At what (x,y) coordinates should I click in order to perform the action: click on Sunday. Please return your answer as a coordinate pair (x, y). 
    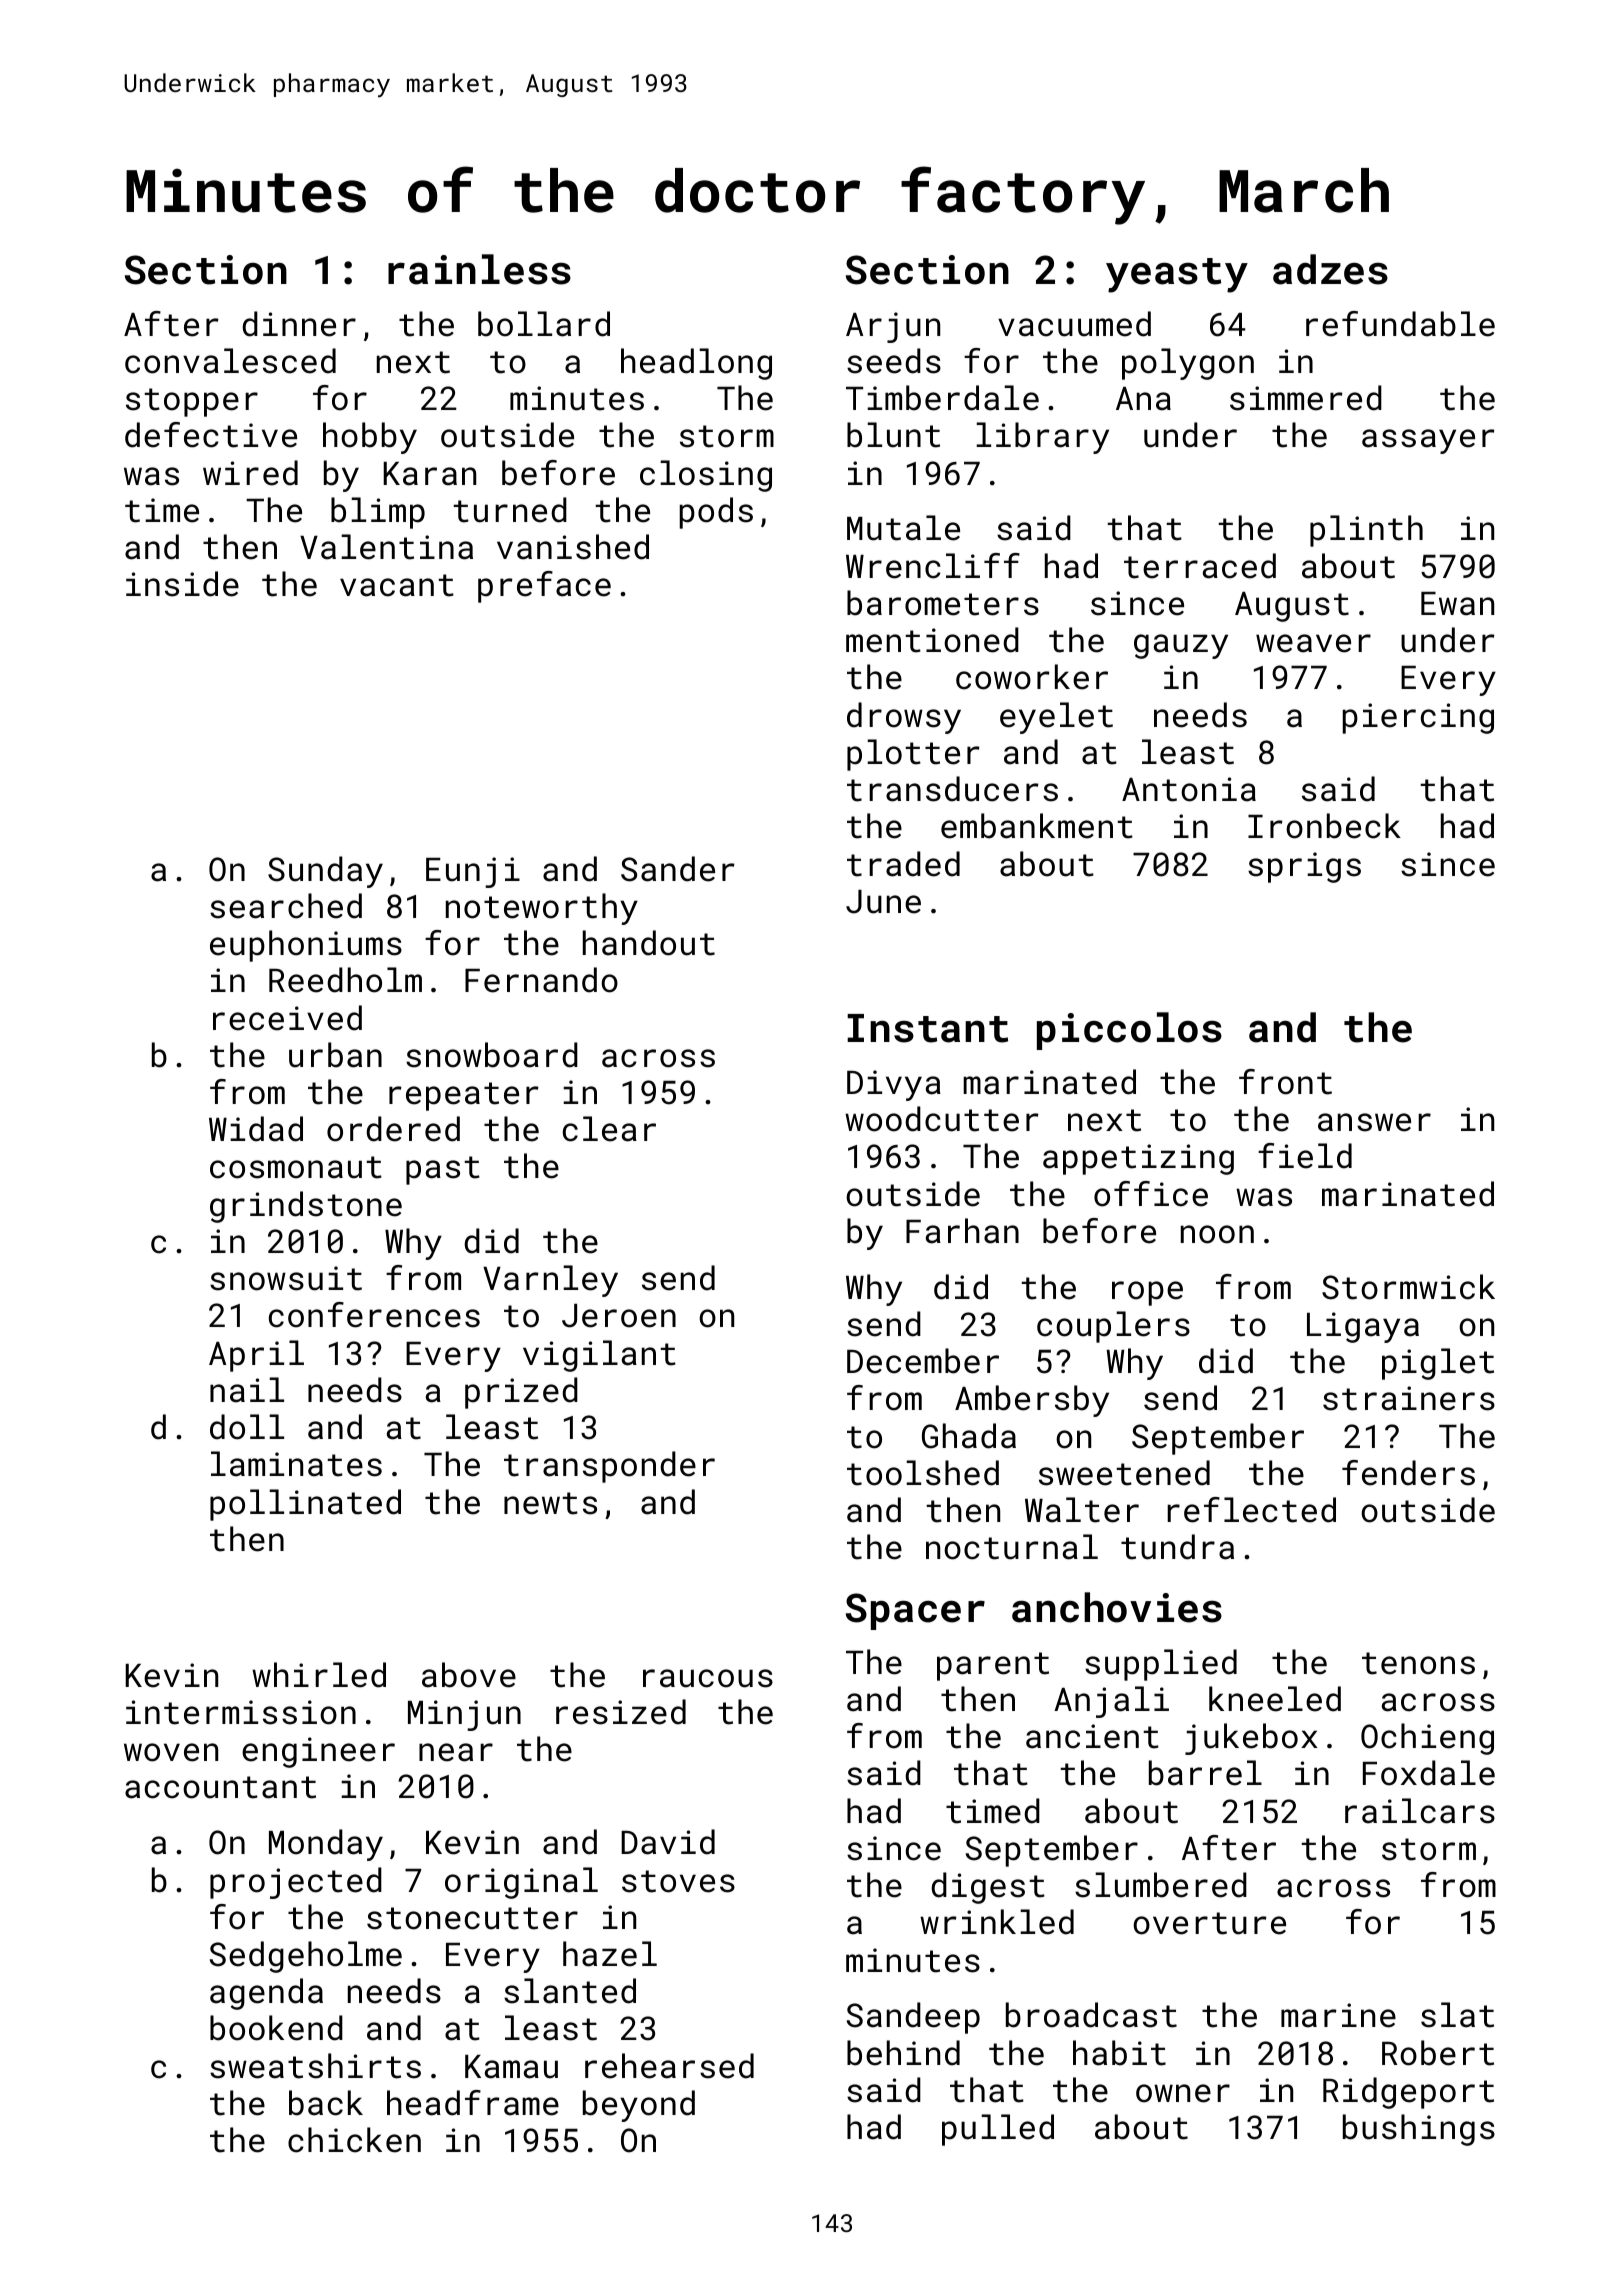
    Looking at the image, I should click on (325, 872).
